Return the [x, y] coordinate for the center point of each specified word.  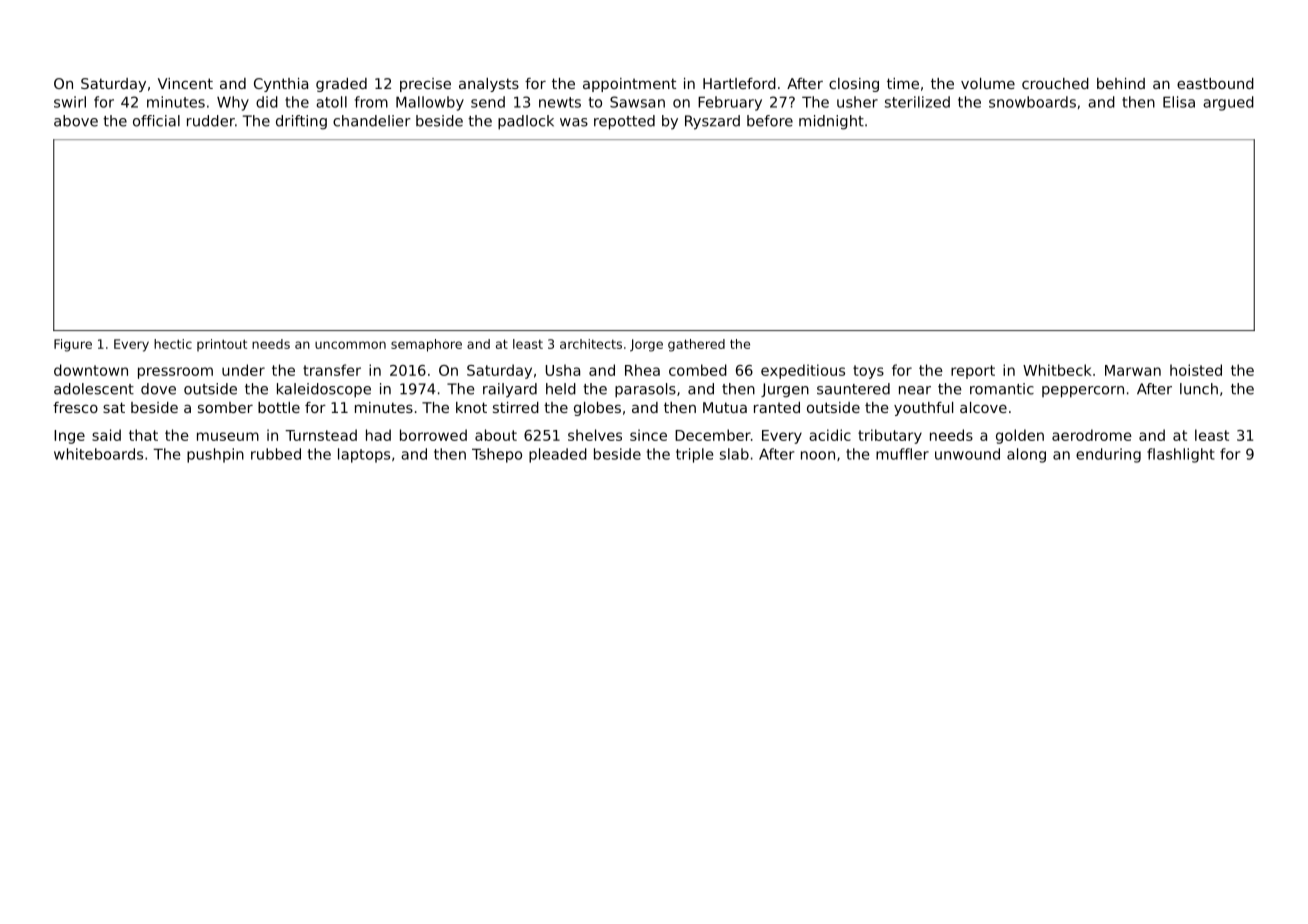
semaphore [426, 345]
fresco [75, 407]
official [156, 121]
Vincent [185, 83]
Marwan [1133, 370]
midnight [831, 122]
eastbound [1215, 83]
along [1026, 455]
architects [591, 344]
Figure [73, 345]
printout [222, 345]
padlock [526, 122]
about [496, 435]
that [143, 435]
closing [854, 85]
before [770, 121]
